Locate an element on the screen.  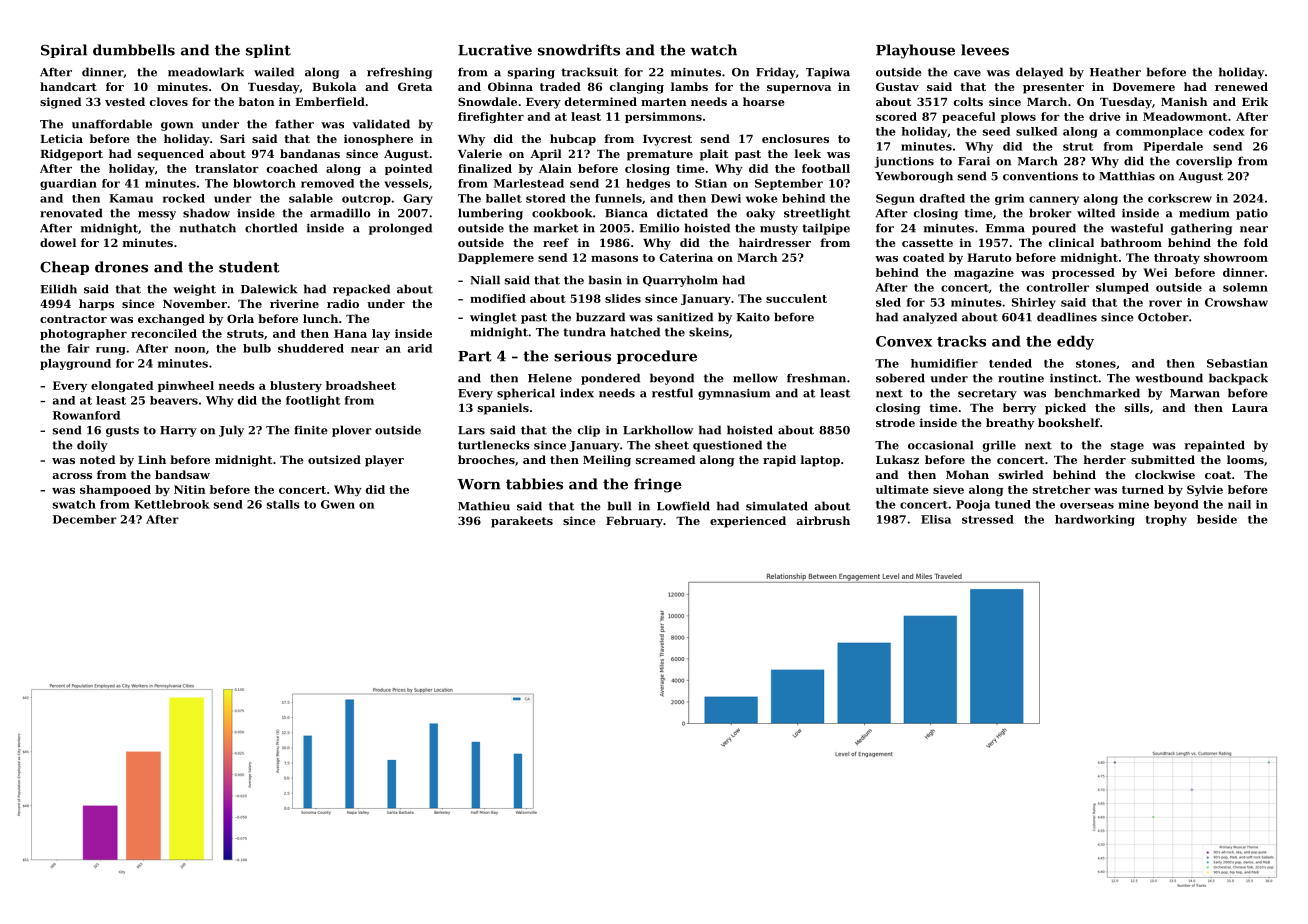
Heather is located at coordinates (1115, 72).
